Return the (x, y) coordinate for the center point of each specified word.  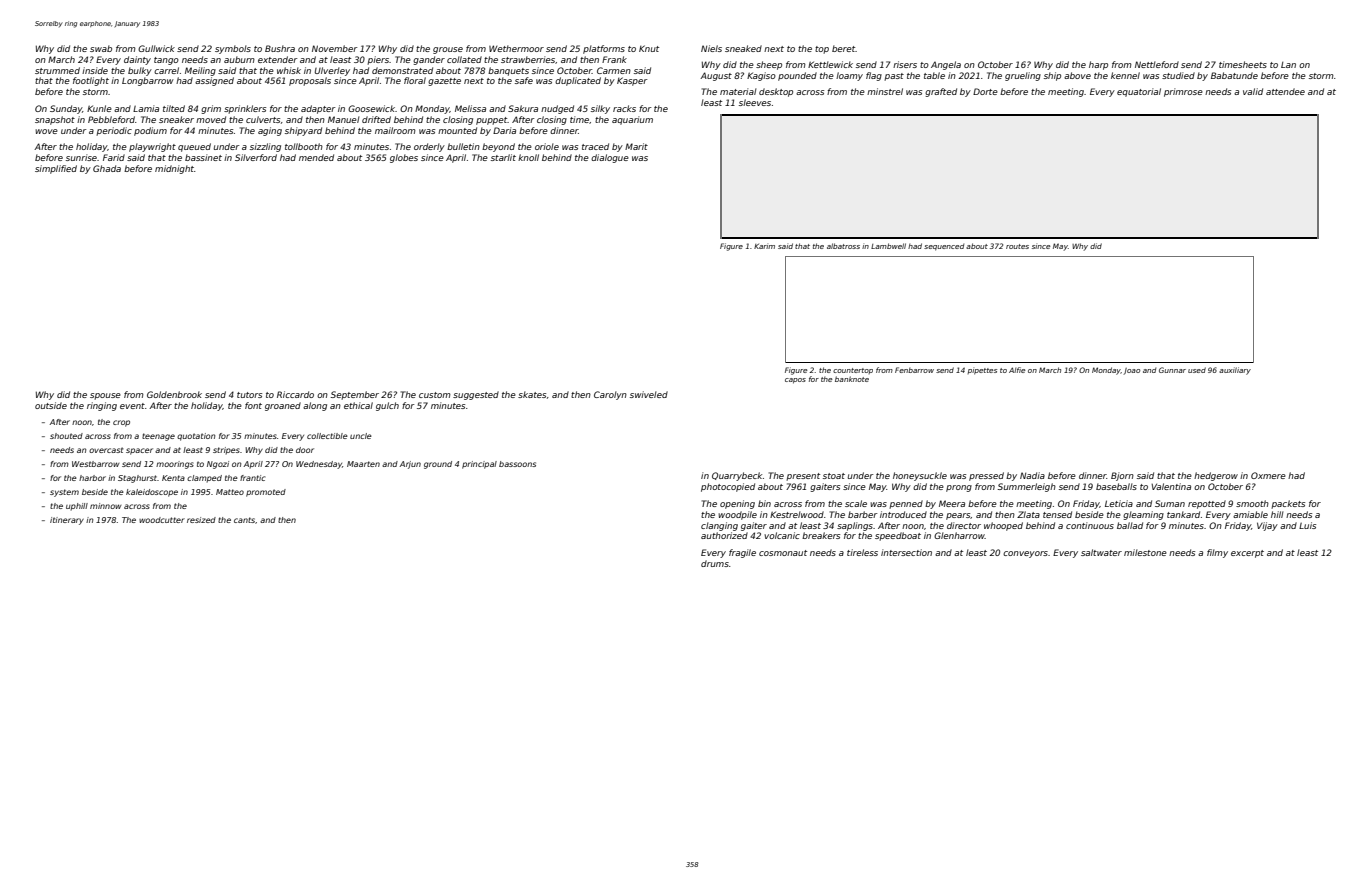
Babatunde (1234, 75)
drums (715, 563)
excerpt (1247, 554)
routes (1017, 246)
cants (244, 520)
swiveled (649, 394)
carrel (166, 70)
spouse (105, 396)
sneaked (743, 48)
